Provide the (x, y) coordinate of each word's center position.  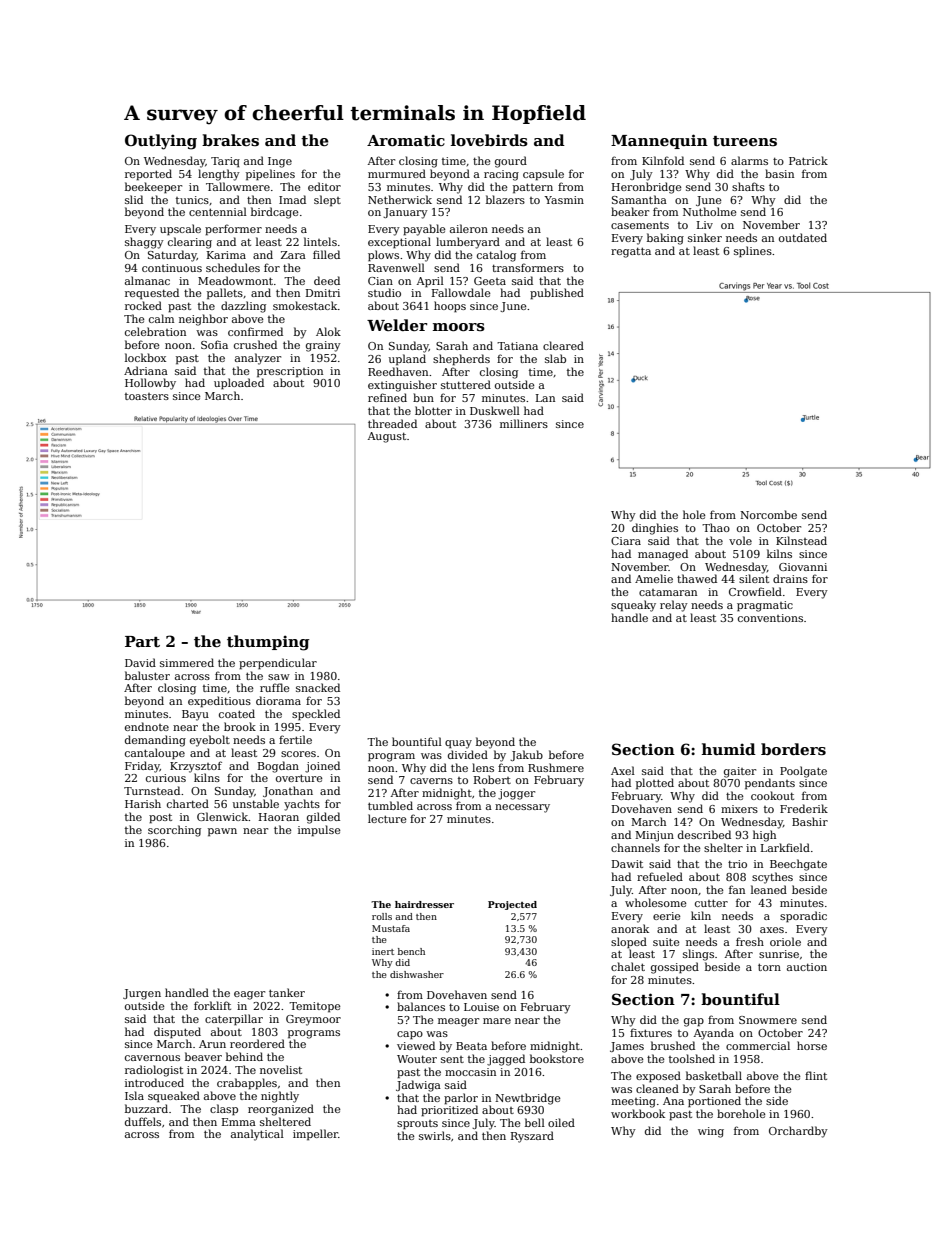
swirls (435, 1135)
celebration (155, 331)
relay (674, 606)
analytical (257, 1135)
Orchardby (798, 1132)
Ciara (626, 541)
